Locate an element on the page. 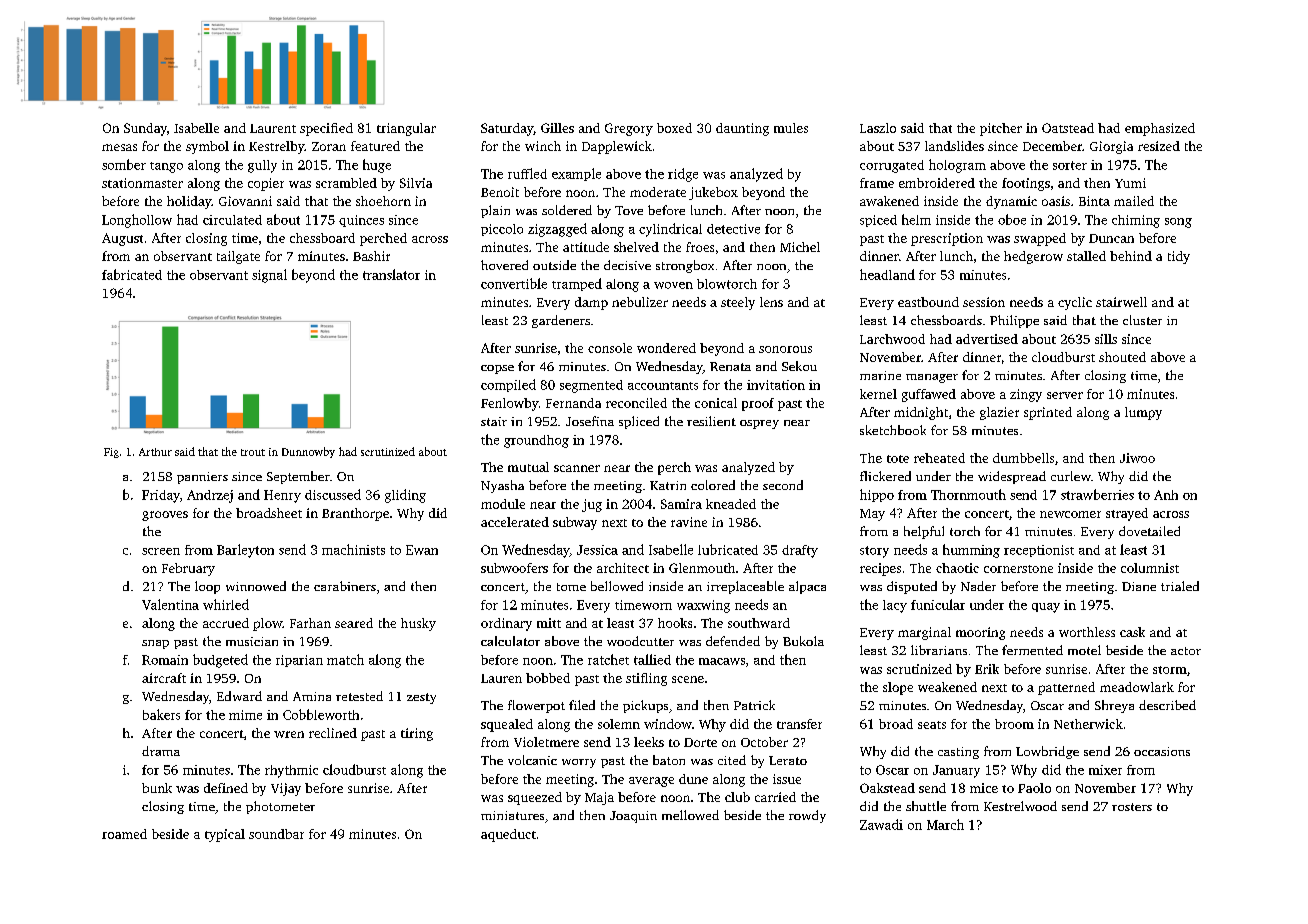  roamed is located at coordinates (124, 834).
